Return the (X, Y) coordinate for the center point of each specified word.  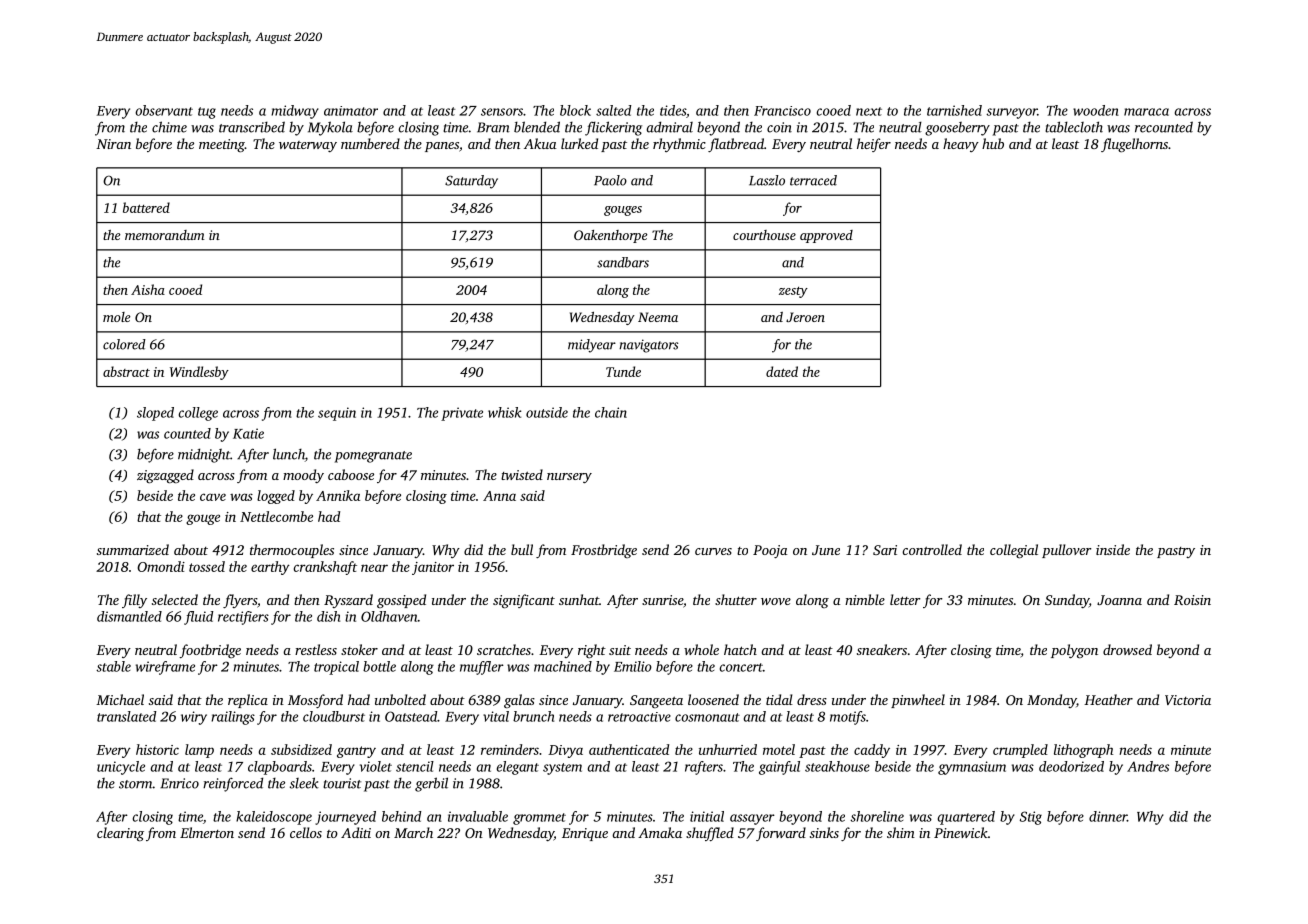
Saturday (471, 182)
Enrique (585, 834)
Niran (113, 144)
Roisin (1192, 600)
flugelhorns (1134, 145)
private (462, 414)
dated (782, 371)
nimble (865, 599)
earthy (270, 568)
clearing (120, 834)
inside (1113, 549)
